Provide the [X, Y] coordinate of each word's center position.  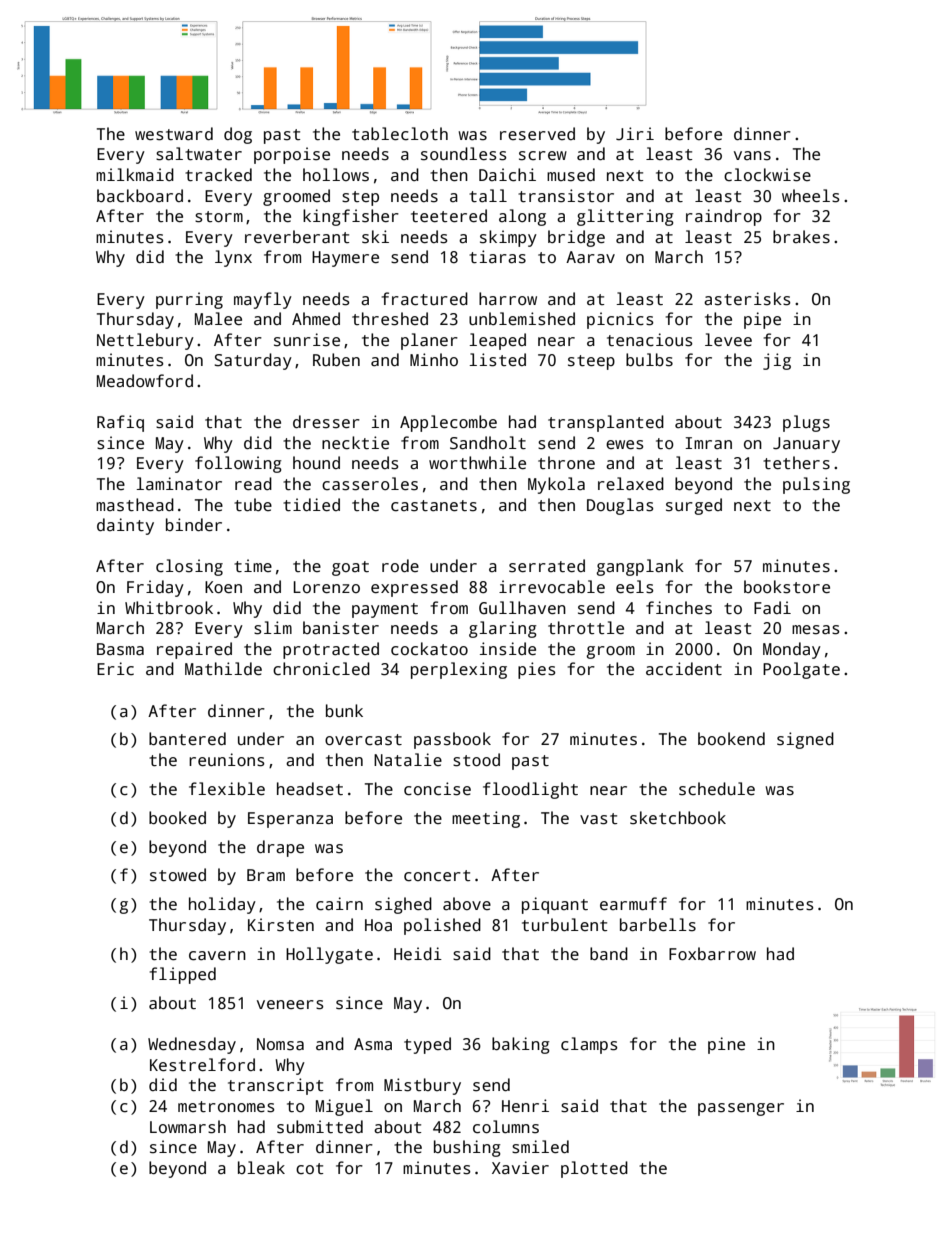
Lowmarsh [188, 1127]
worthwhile [477, 462]
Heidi [418, 953]
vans [752, 156]
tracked [218, 175]
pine [726, 1045]
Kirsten [281, 925]
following [238, 464]
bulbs [649, 360]
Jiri [635, 134]
